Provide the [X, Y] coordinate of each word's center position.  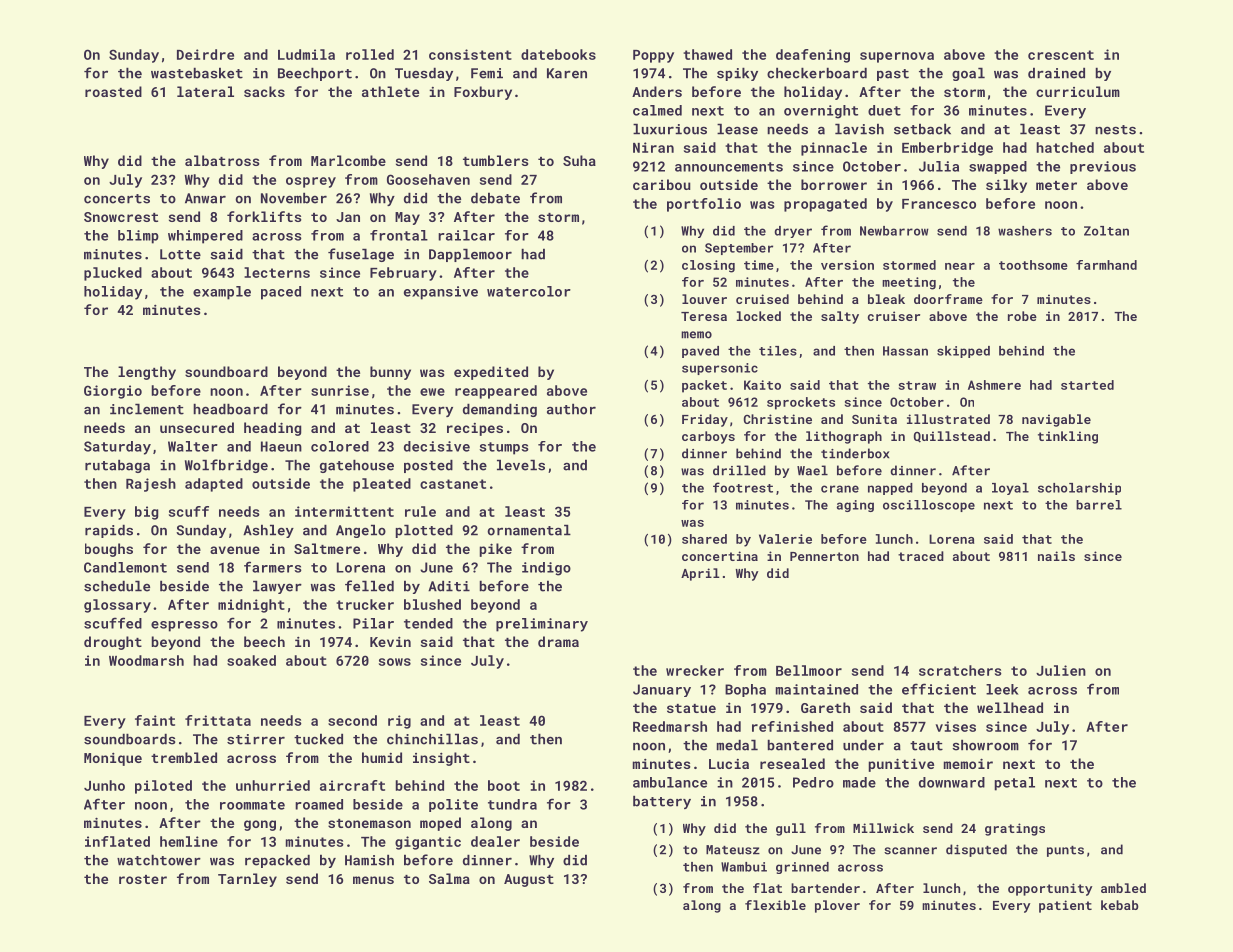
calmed [657, 110]
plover [837, 906]
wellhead [1010, 707]
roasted [113, 91]
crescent [1061, 55]
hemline [189, 841]
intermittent [344, 511]
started [1087, 385]
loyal [1010, 489]
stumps [504, 448]
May [407, 218]
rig [399, 722]
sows [395, 662]
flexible [775, 905]
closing [708, 266]
